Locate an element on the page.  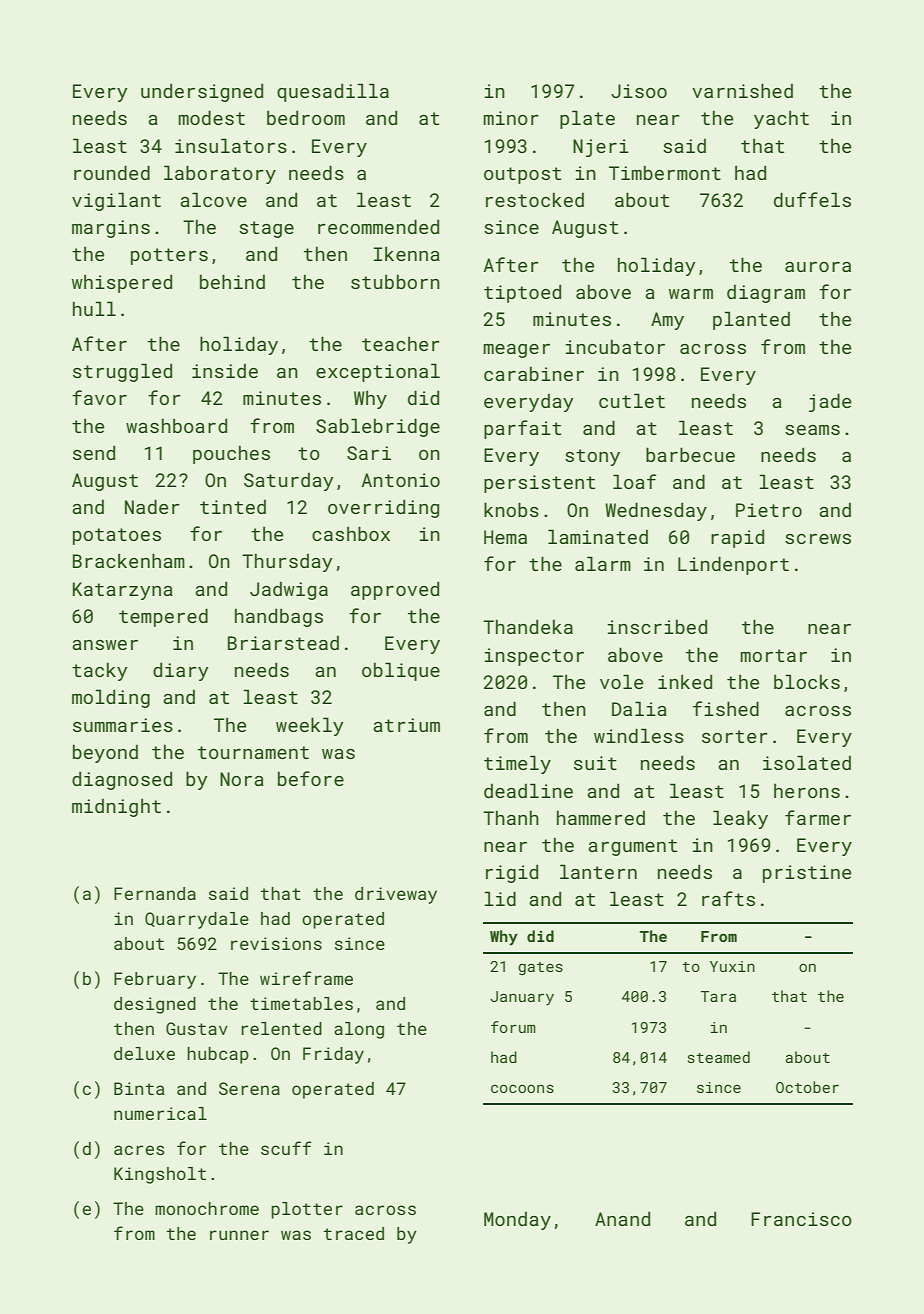
Francisco is located at coordinates (801, 1219).
